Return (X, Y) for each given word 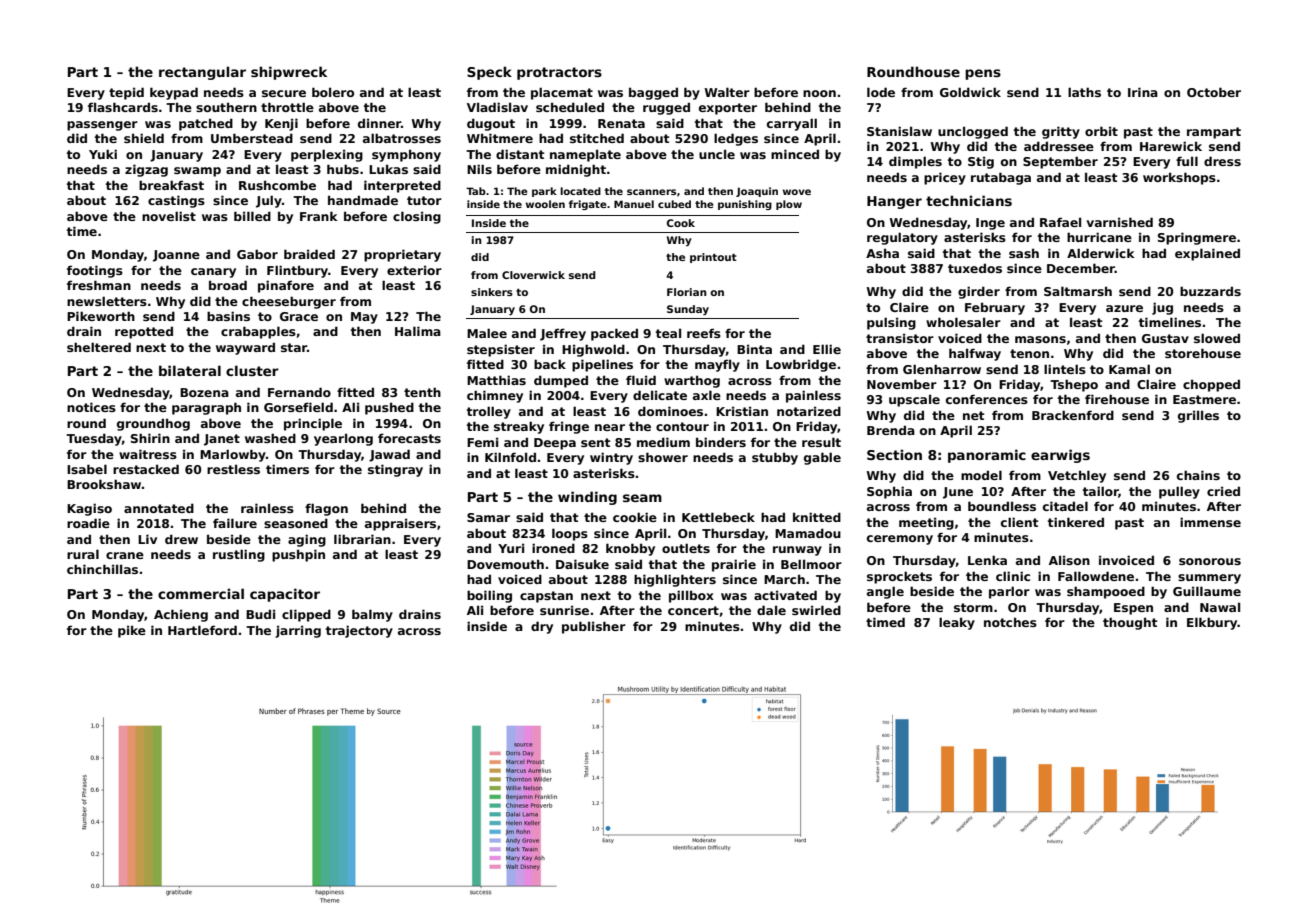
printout (713, 258)
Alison (1069, 560)
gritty (1061, 132)
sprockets (899, 577)
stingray (395, 470)
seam (642, 498)
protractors (559, 73)
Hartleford (202, 630)
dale (771, 610)
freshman (99, 285)
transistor (900, 338)
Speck (489, 73)
